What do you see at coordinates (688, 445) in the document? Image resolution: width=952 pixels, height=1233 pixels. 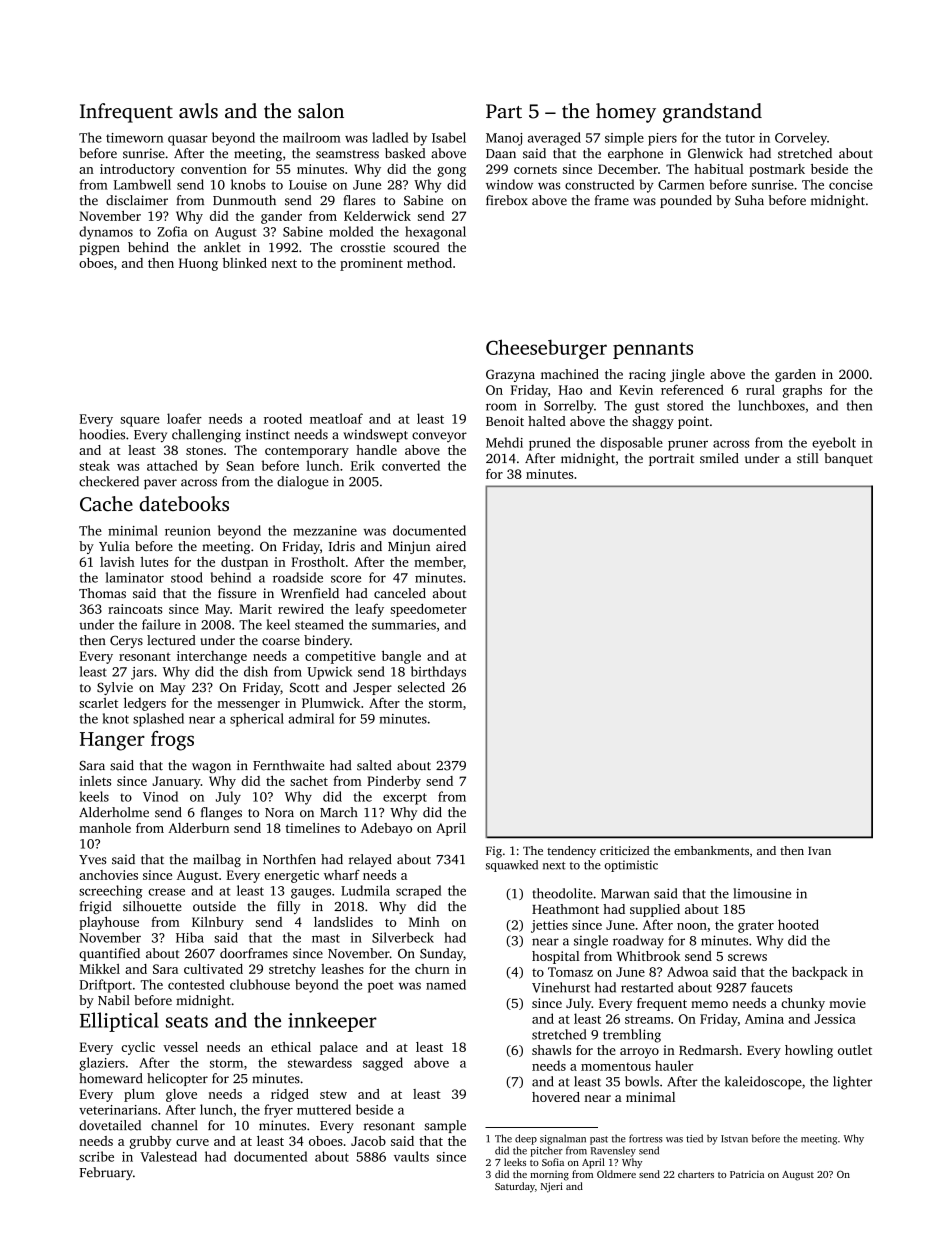 I see `pruner` at bounding box center [688, 445].
